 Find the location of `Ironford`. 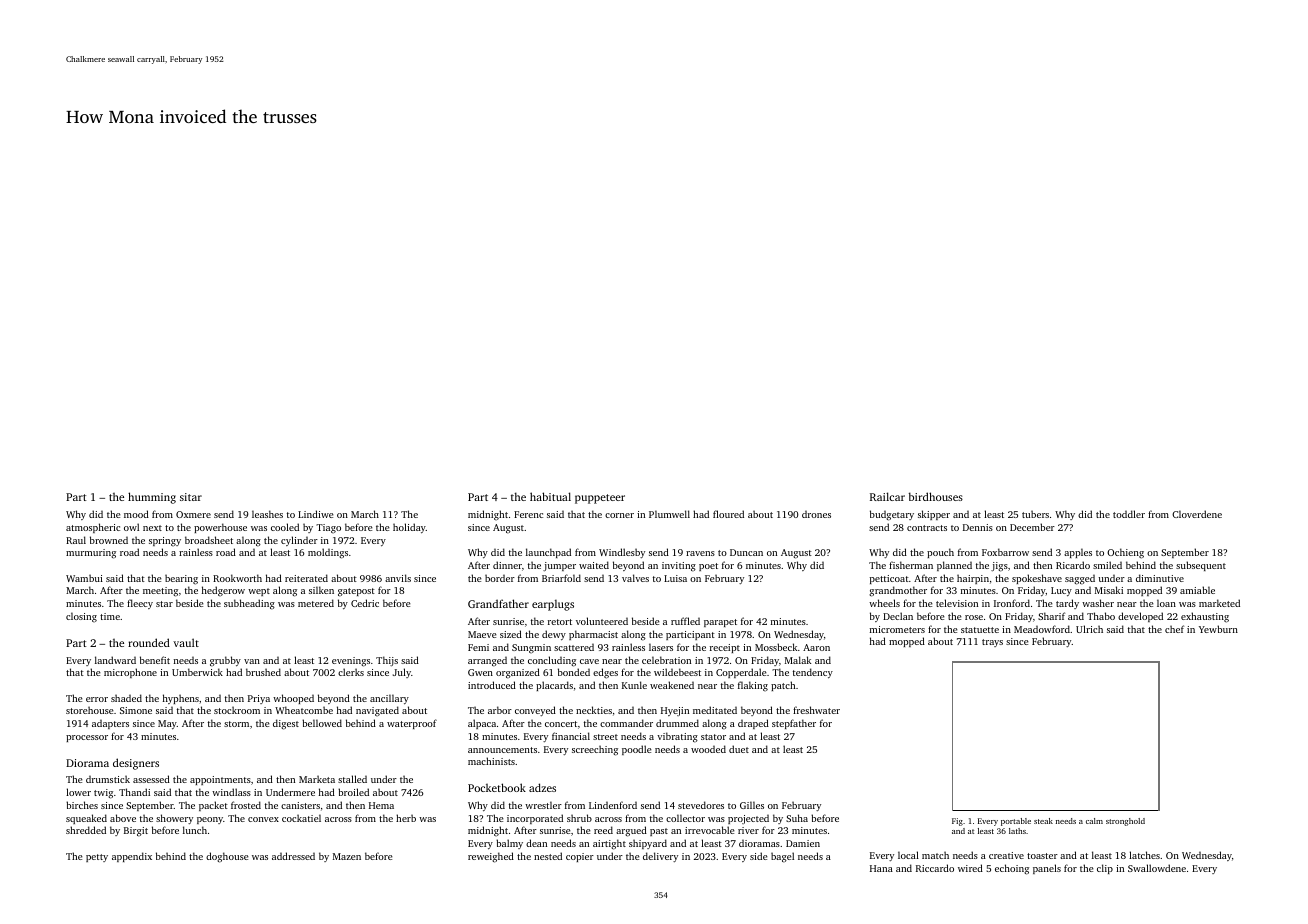

Ironford is located at coordinates (1012, 603).
